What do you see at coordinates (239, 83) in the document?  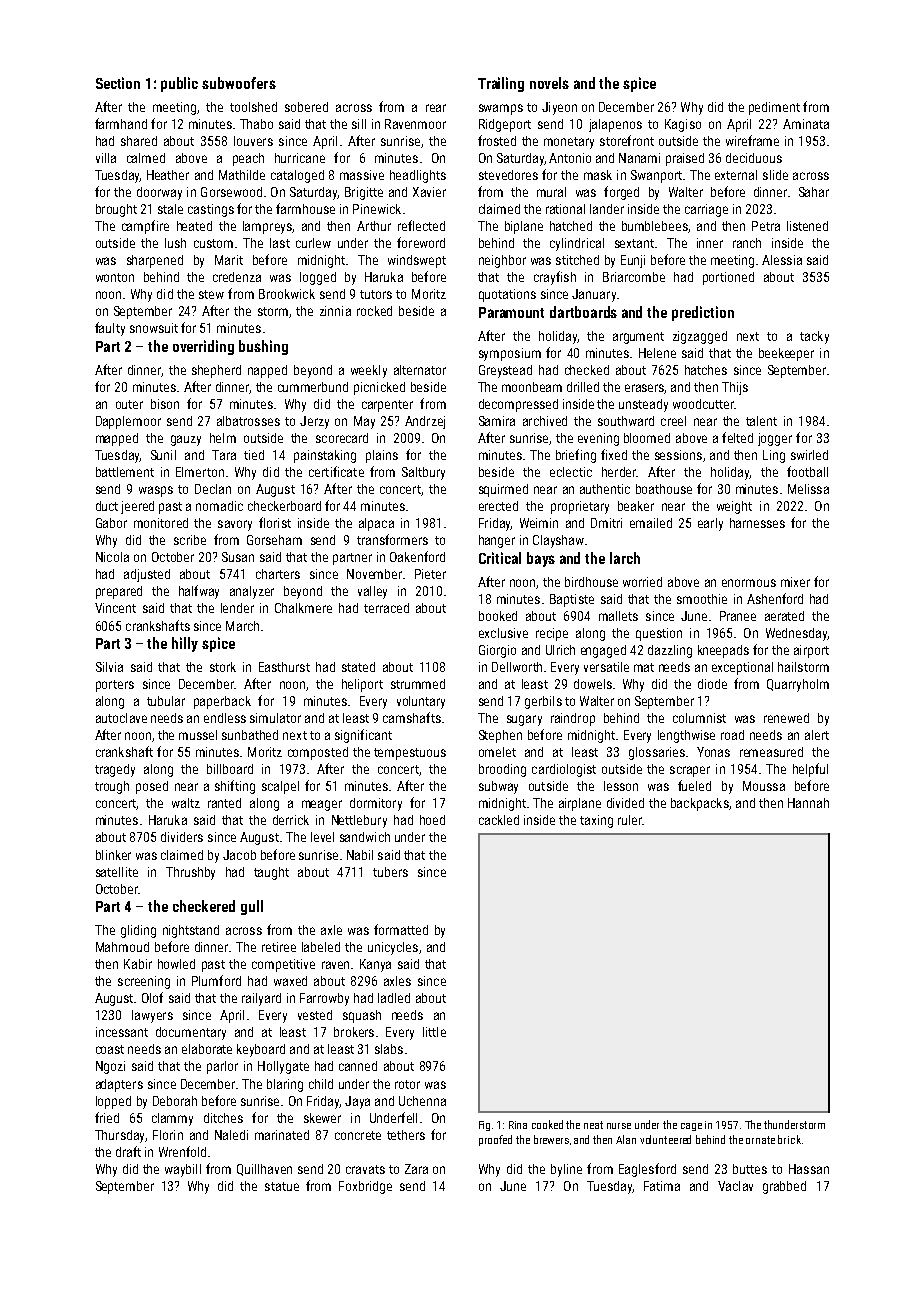 I see `subwoofers` at bounding box center [239, 83].
